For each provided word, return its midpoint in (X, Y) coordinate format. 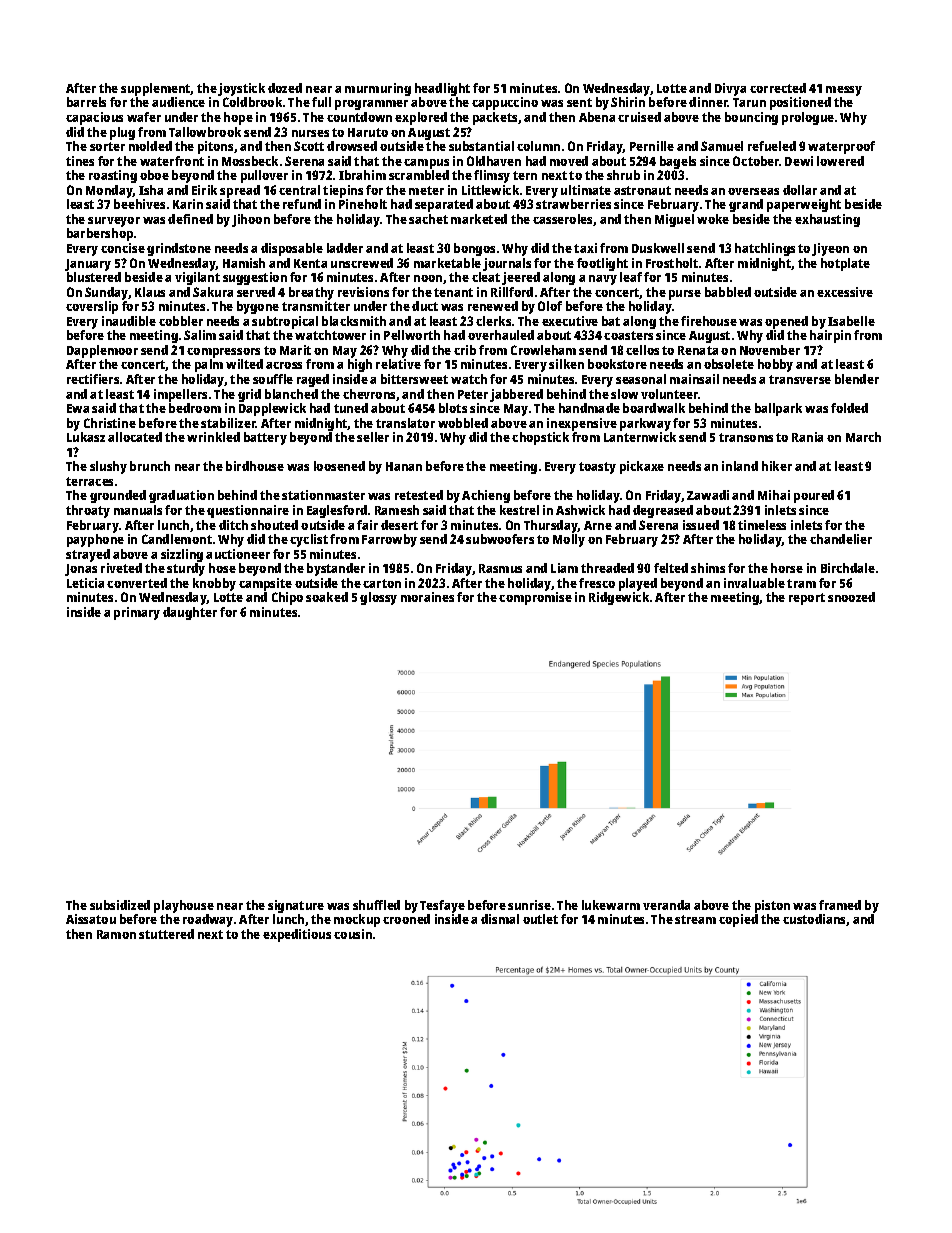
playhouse (184, 906)
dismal (500, 919)
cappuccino (505, 103)
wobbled (463, 423)
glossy (378, 598)
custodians (815, 920)
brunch (150, 466)
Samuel (722, 146)
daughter (190, 613)
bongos (474, 249)
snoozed (851, 597)
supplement (156, 89)
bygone (258, 307)
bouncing (751, 118)
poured (814, 496)
